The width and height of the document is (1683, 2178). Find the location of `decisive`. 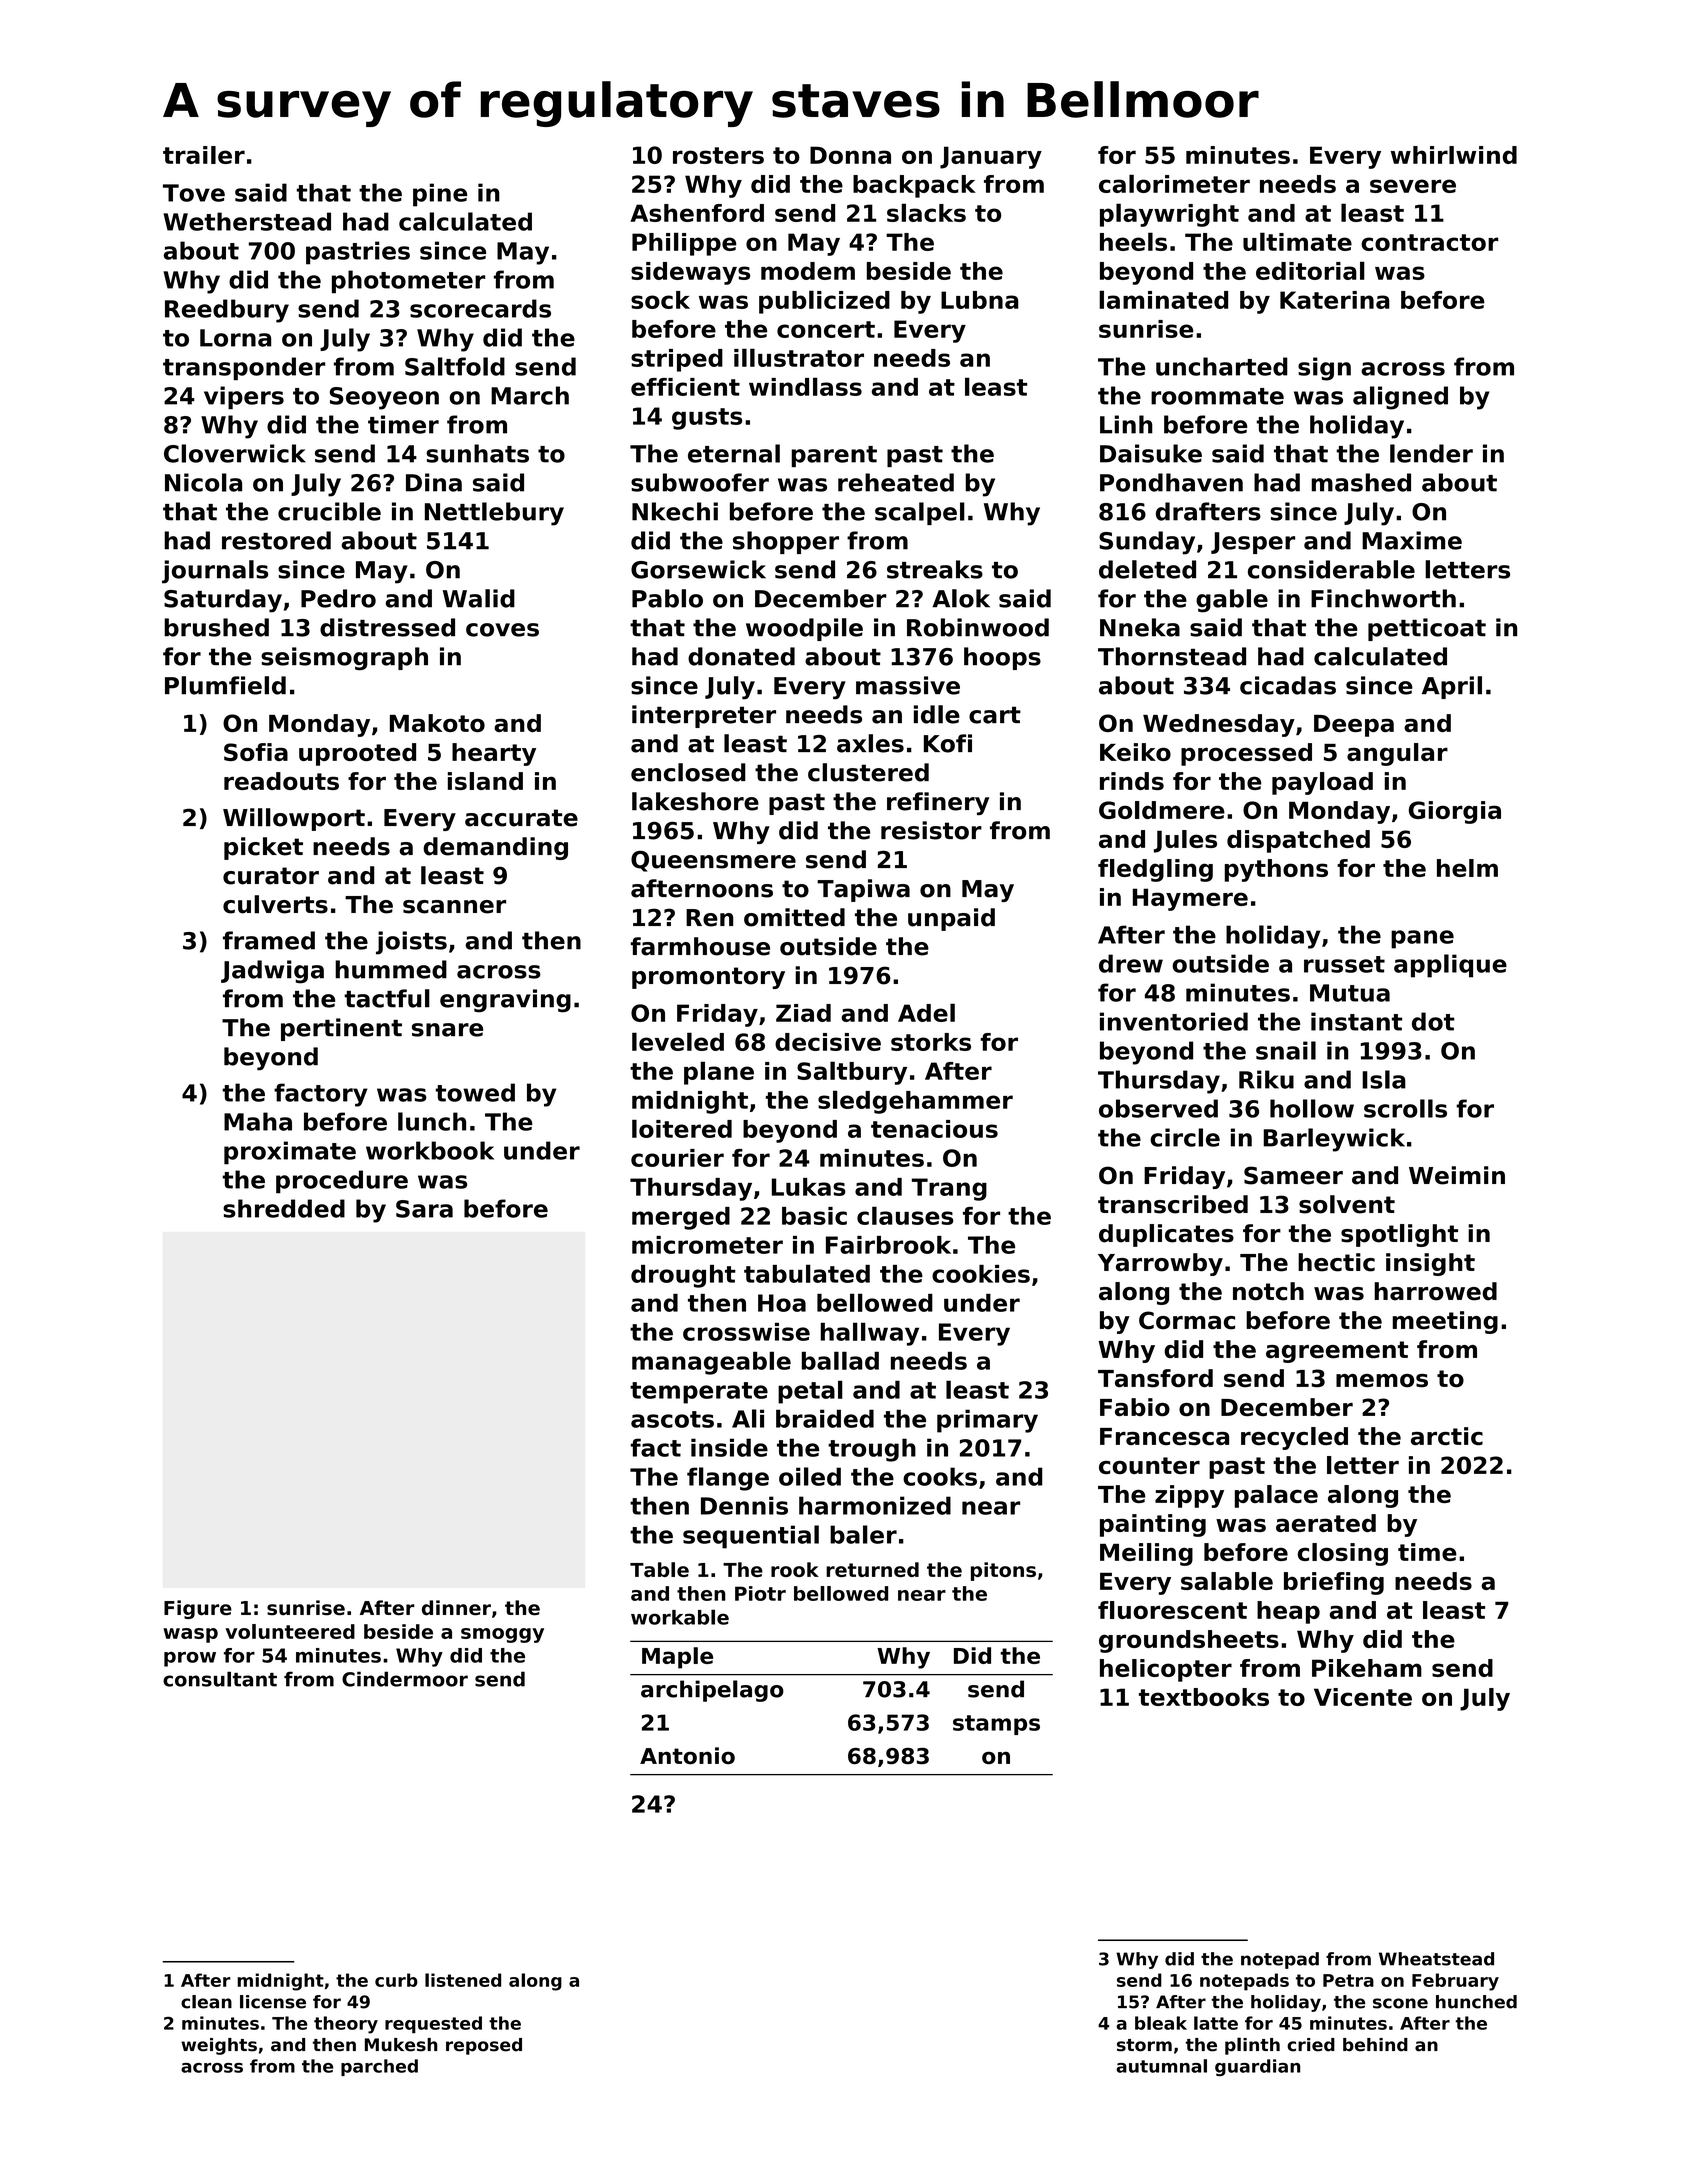

decisive is located at coordinates (828, 1042).
